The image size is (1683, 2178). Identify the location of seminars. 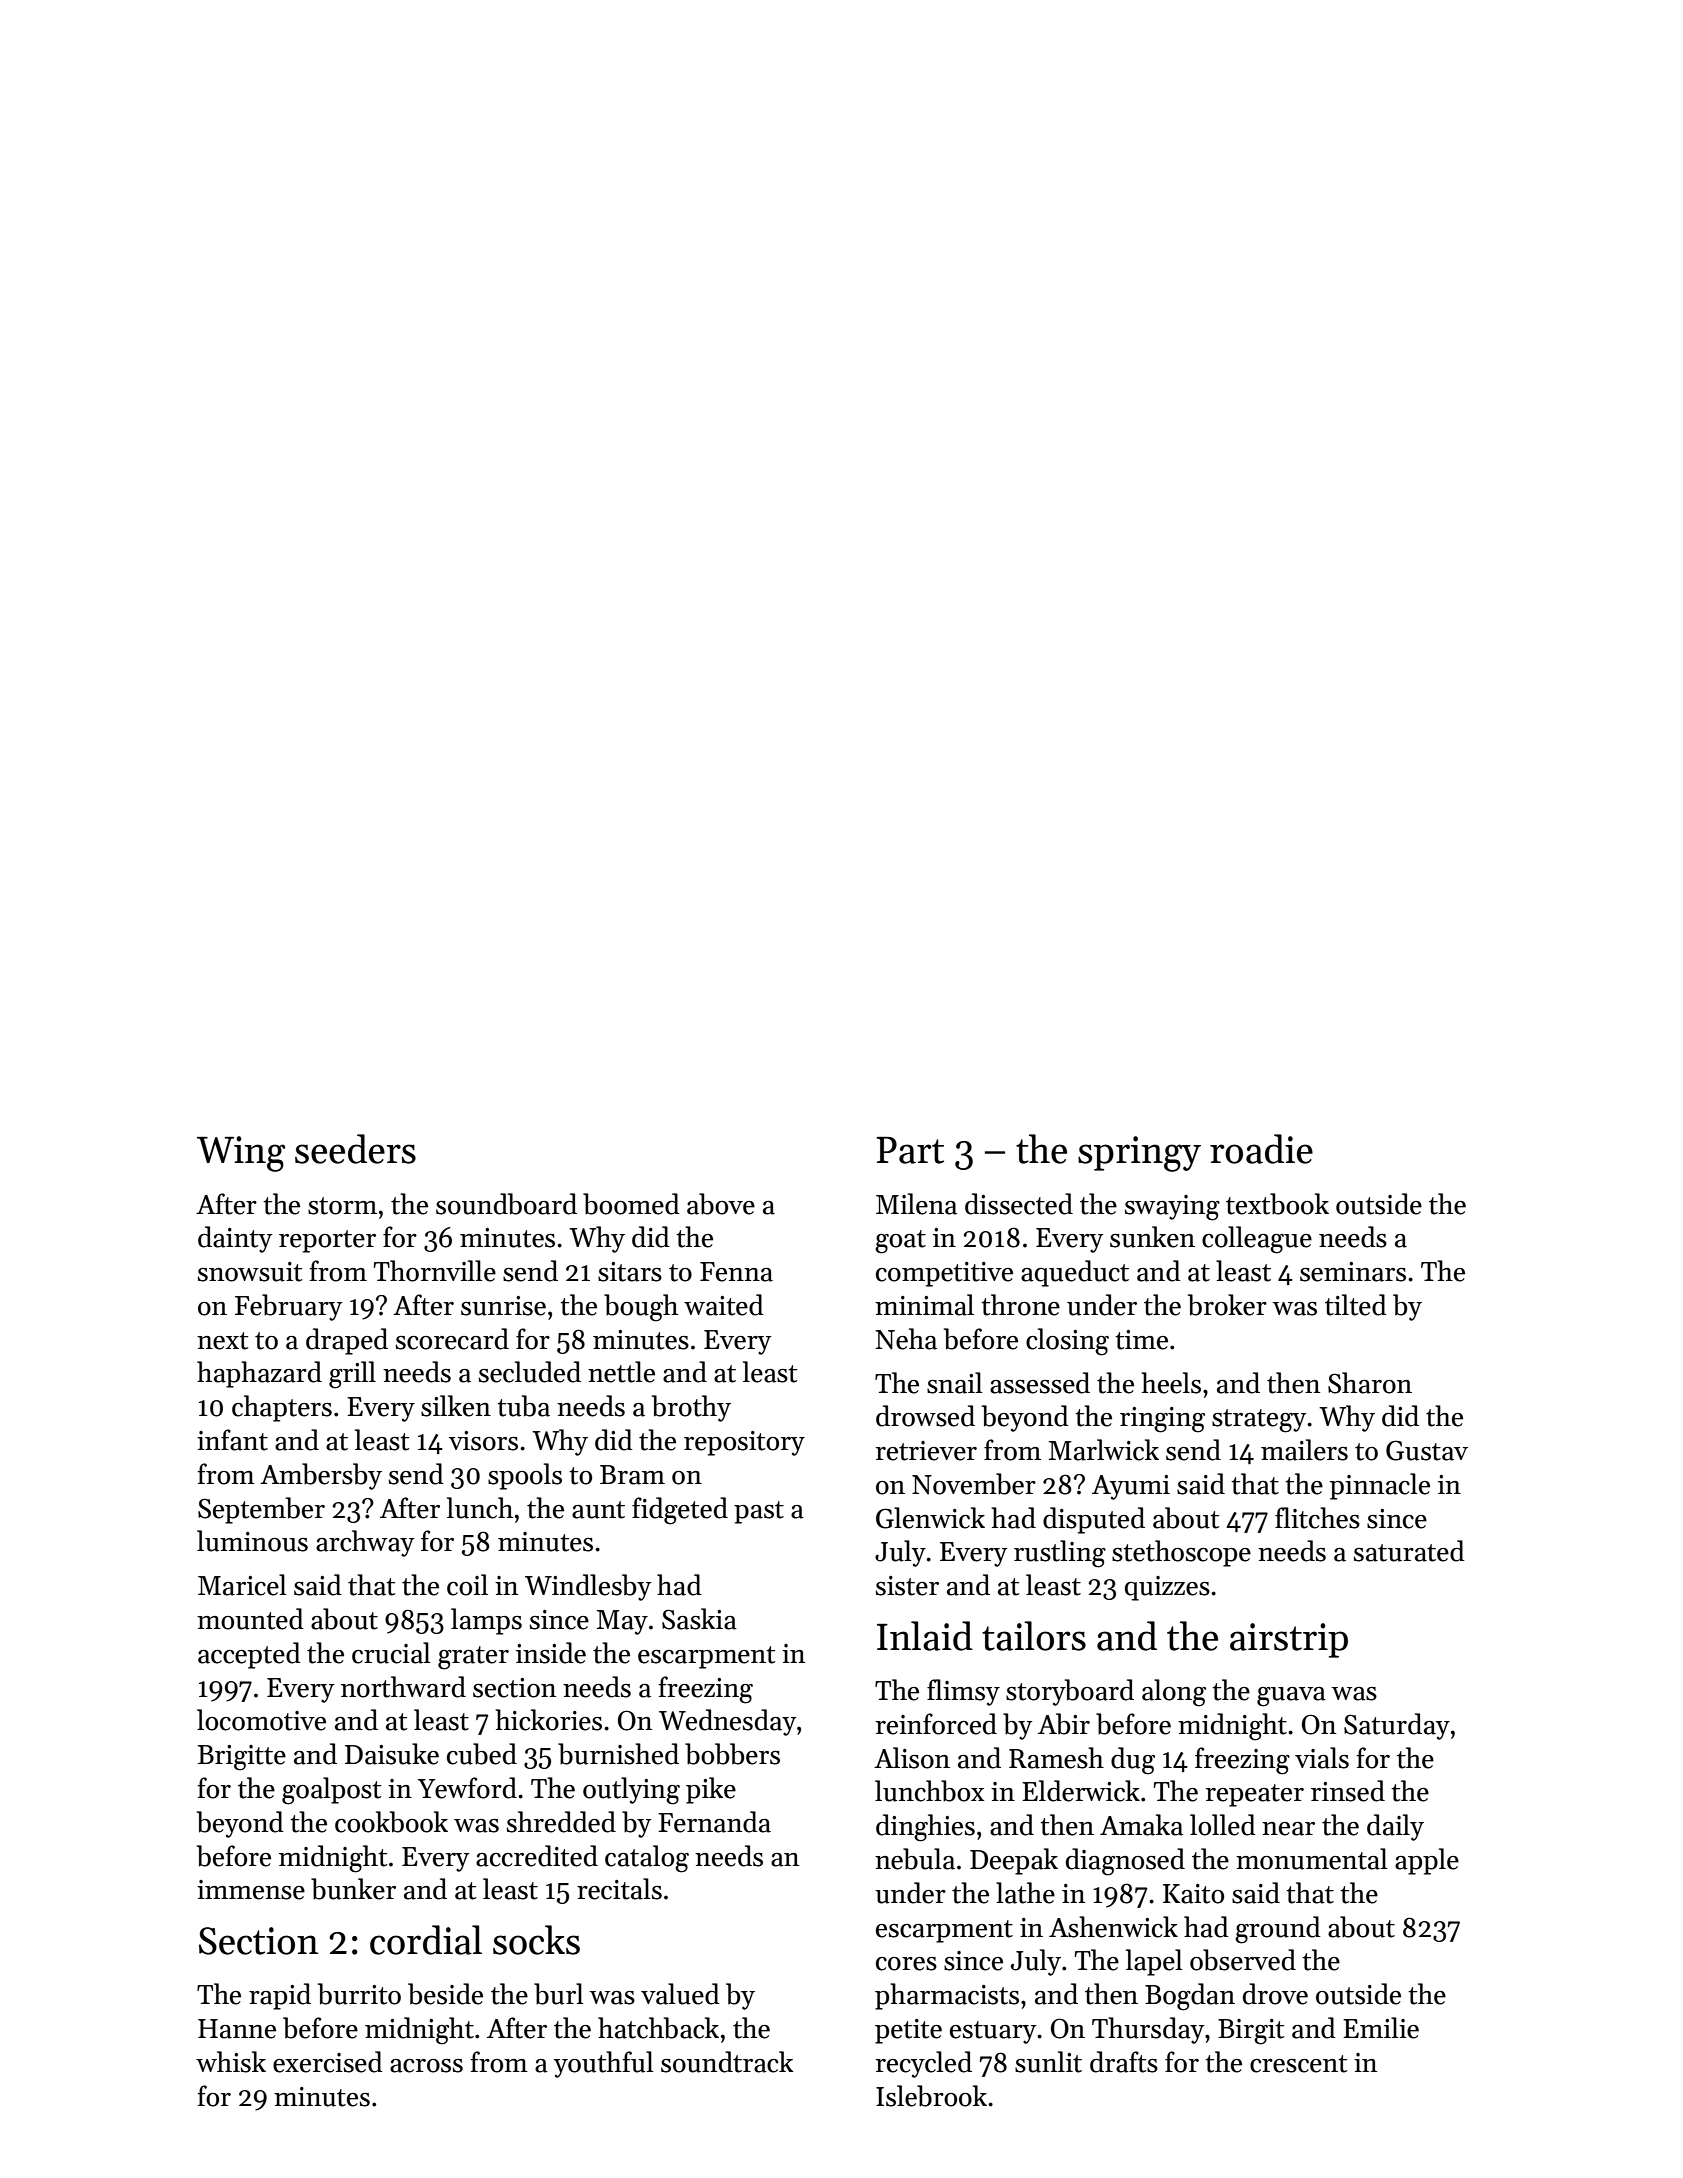
(1353, 1272).
